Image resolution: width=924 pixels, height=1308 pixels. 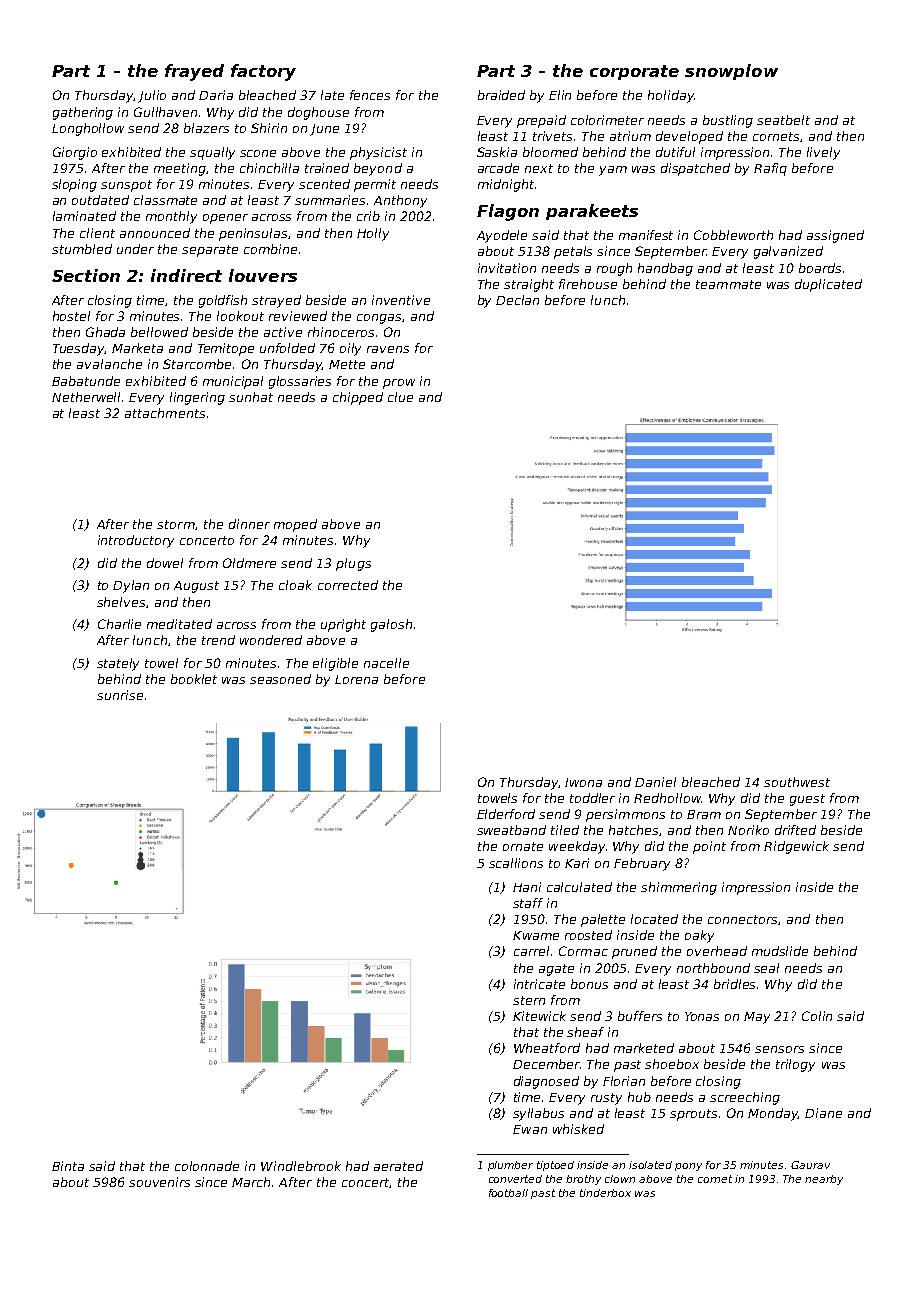 What do you see at coordinates (517, 300) in the screenshot?
I see `Declan` at bounding box center [517, 300].
